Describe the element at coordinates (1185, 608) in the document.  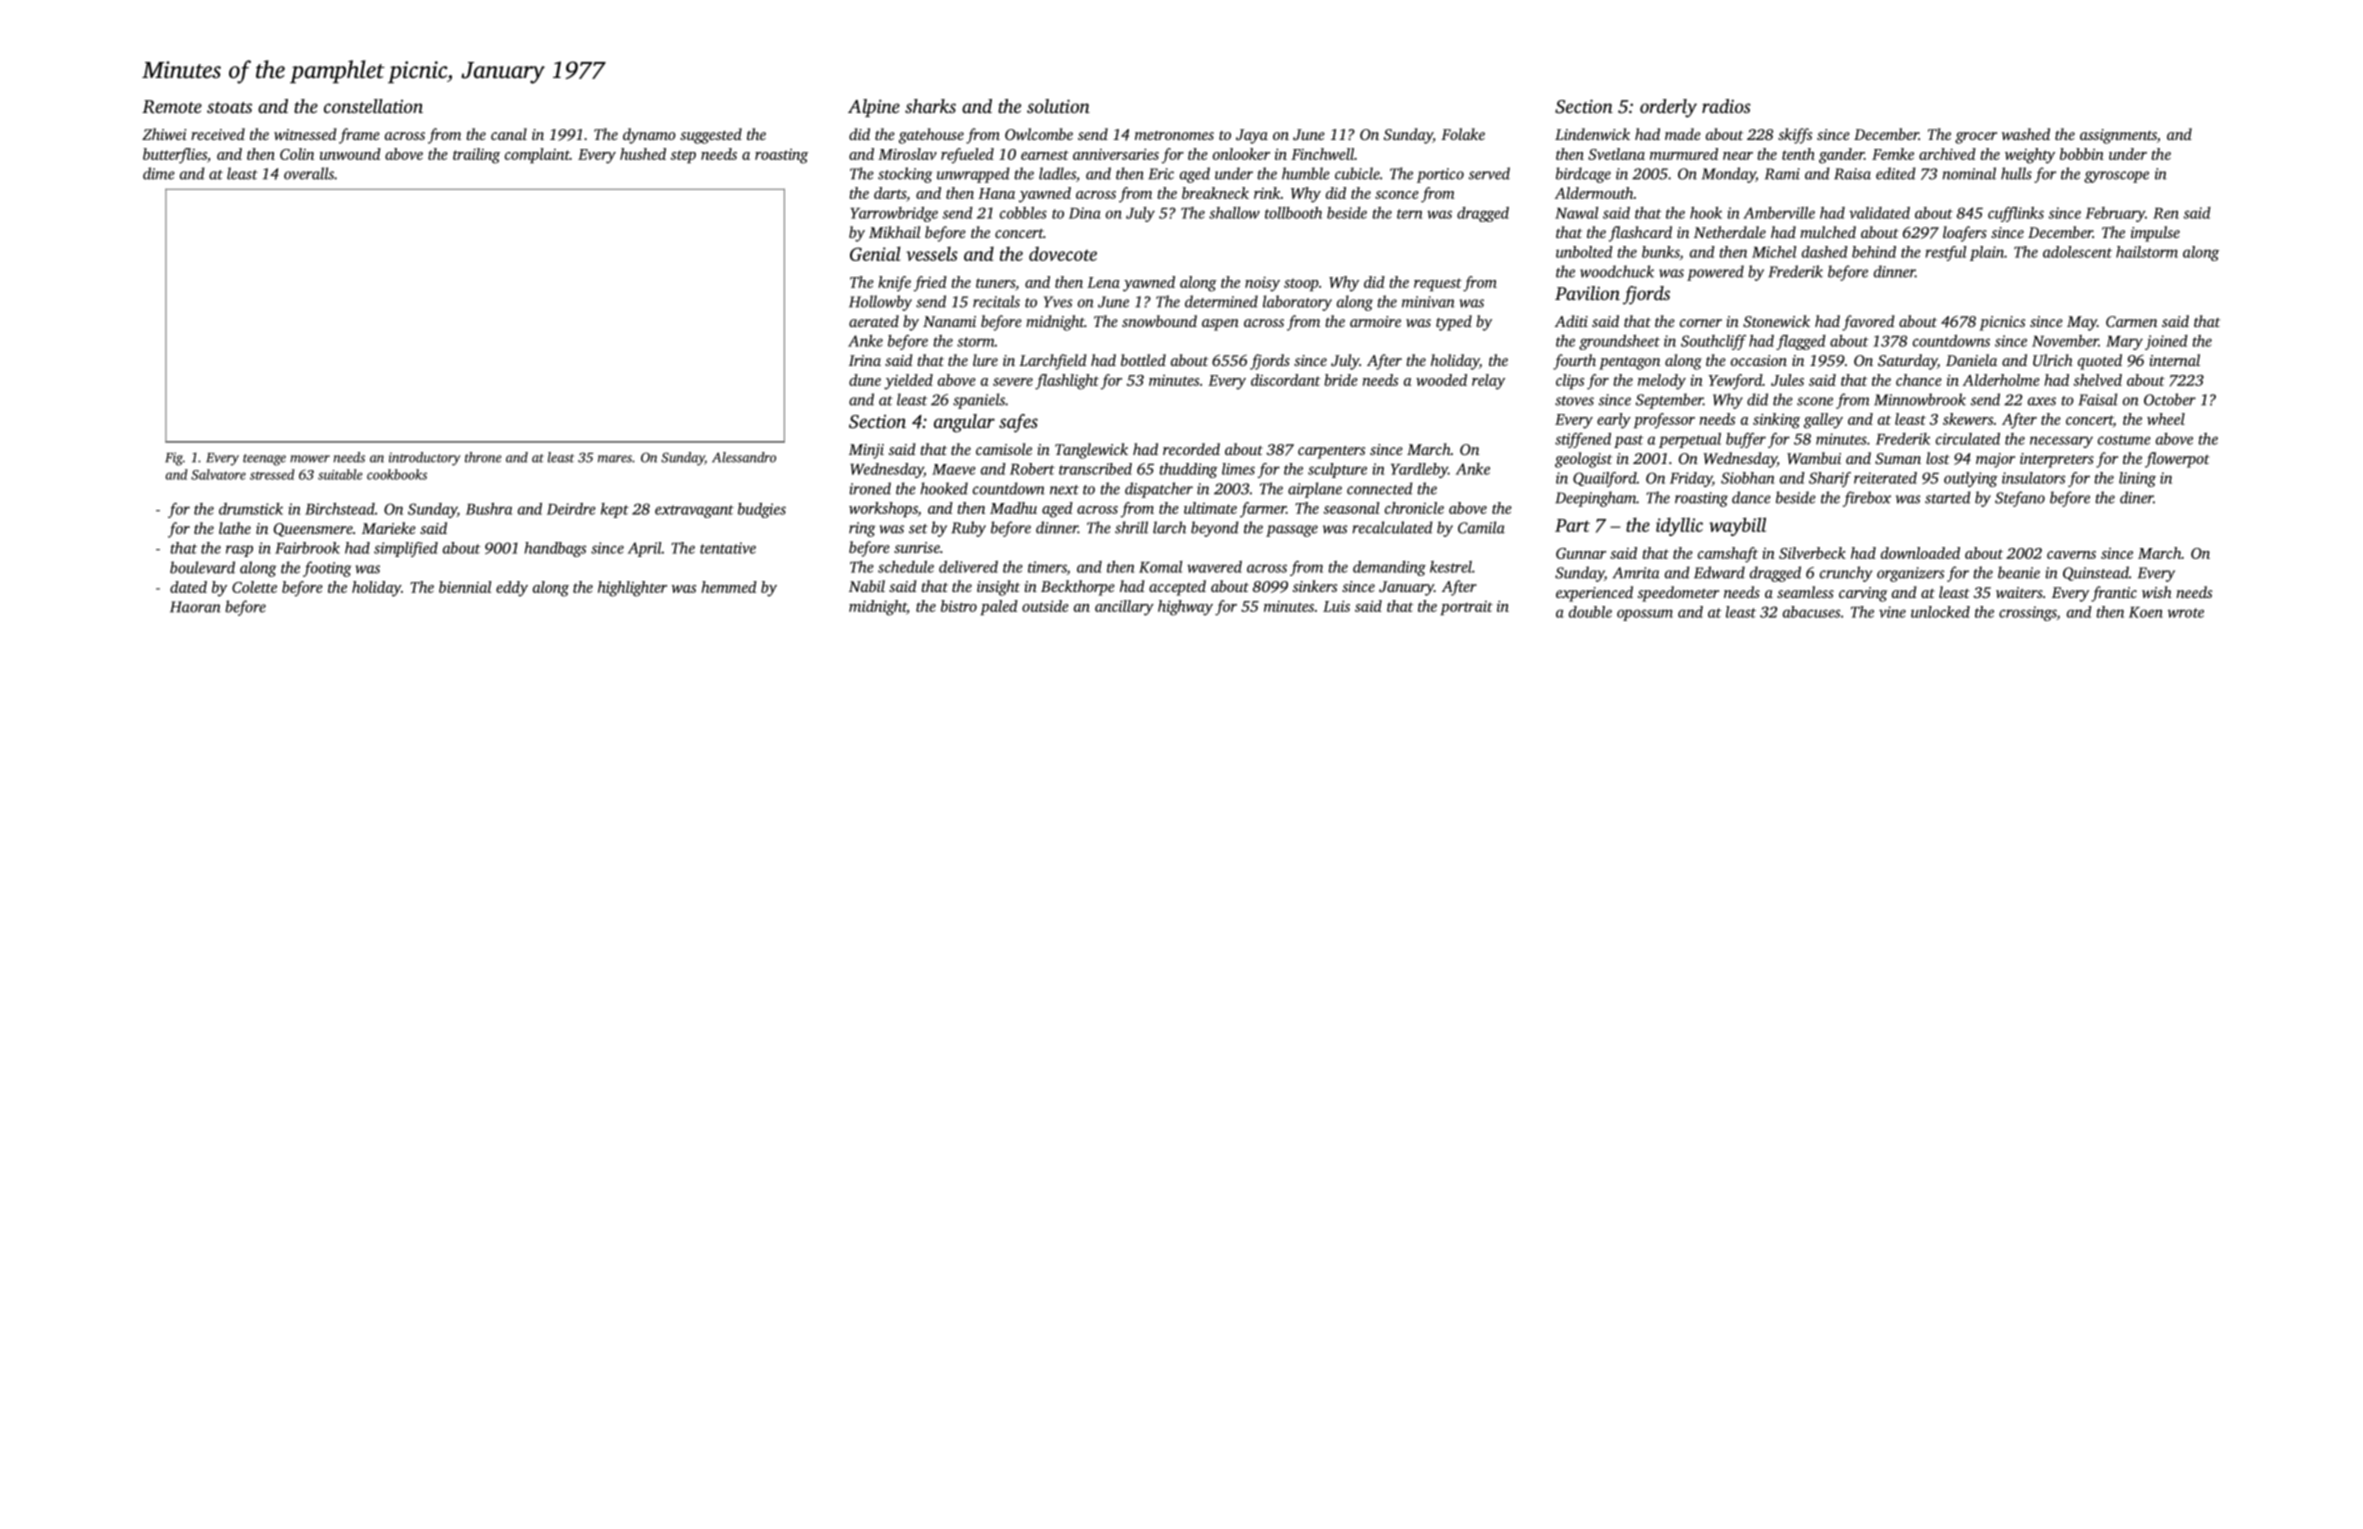
I see `highway` at that location.
